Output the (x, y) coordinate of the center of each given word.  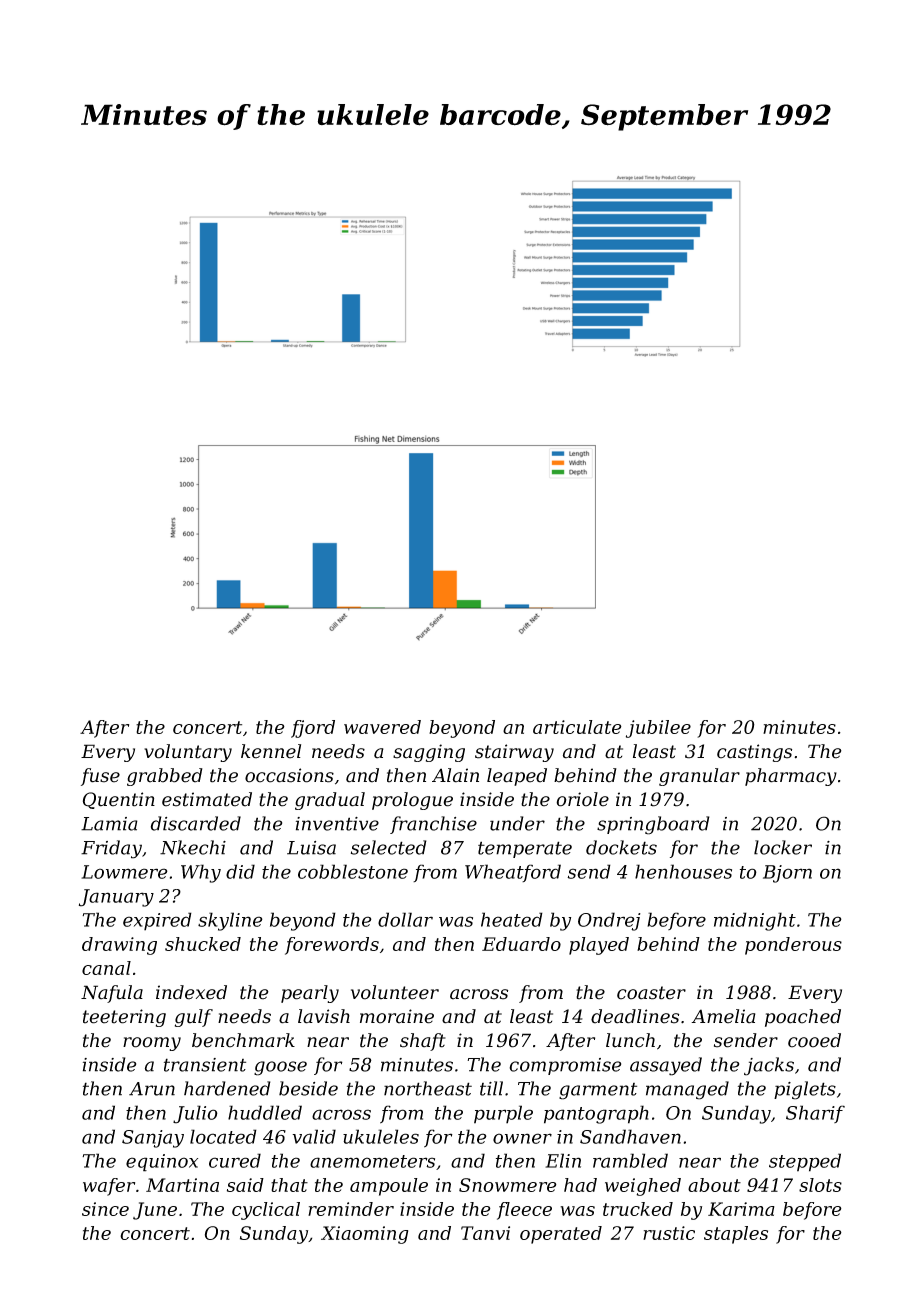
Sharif (815, 1114)
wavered (382, 727)
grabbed (165, 777)
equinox (162, 1163)
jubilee (658, 729)
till (491, 1088)
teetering (124, 1018)
